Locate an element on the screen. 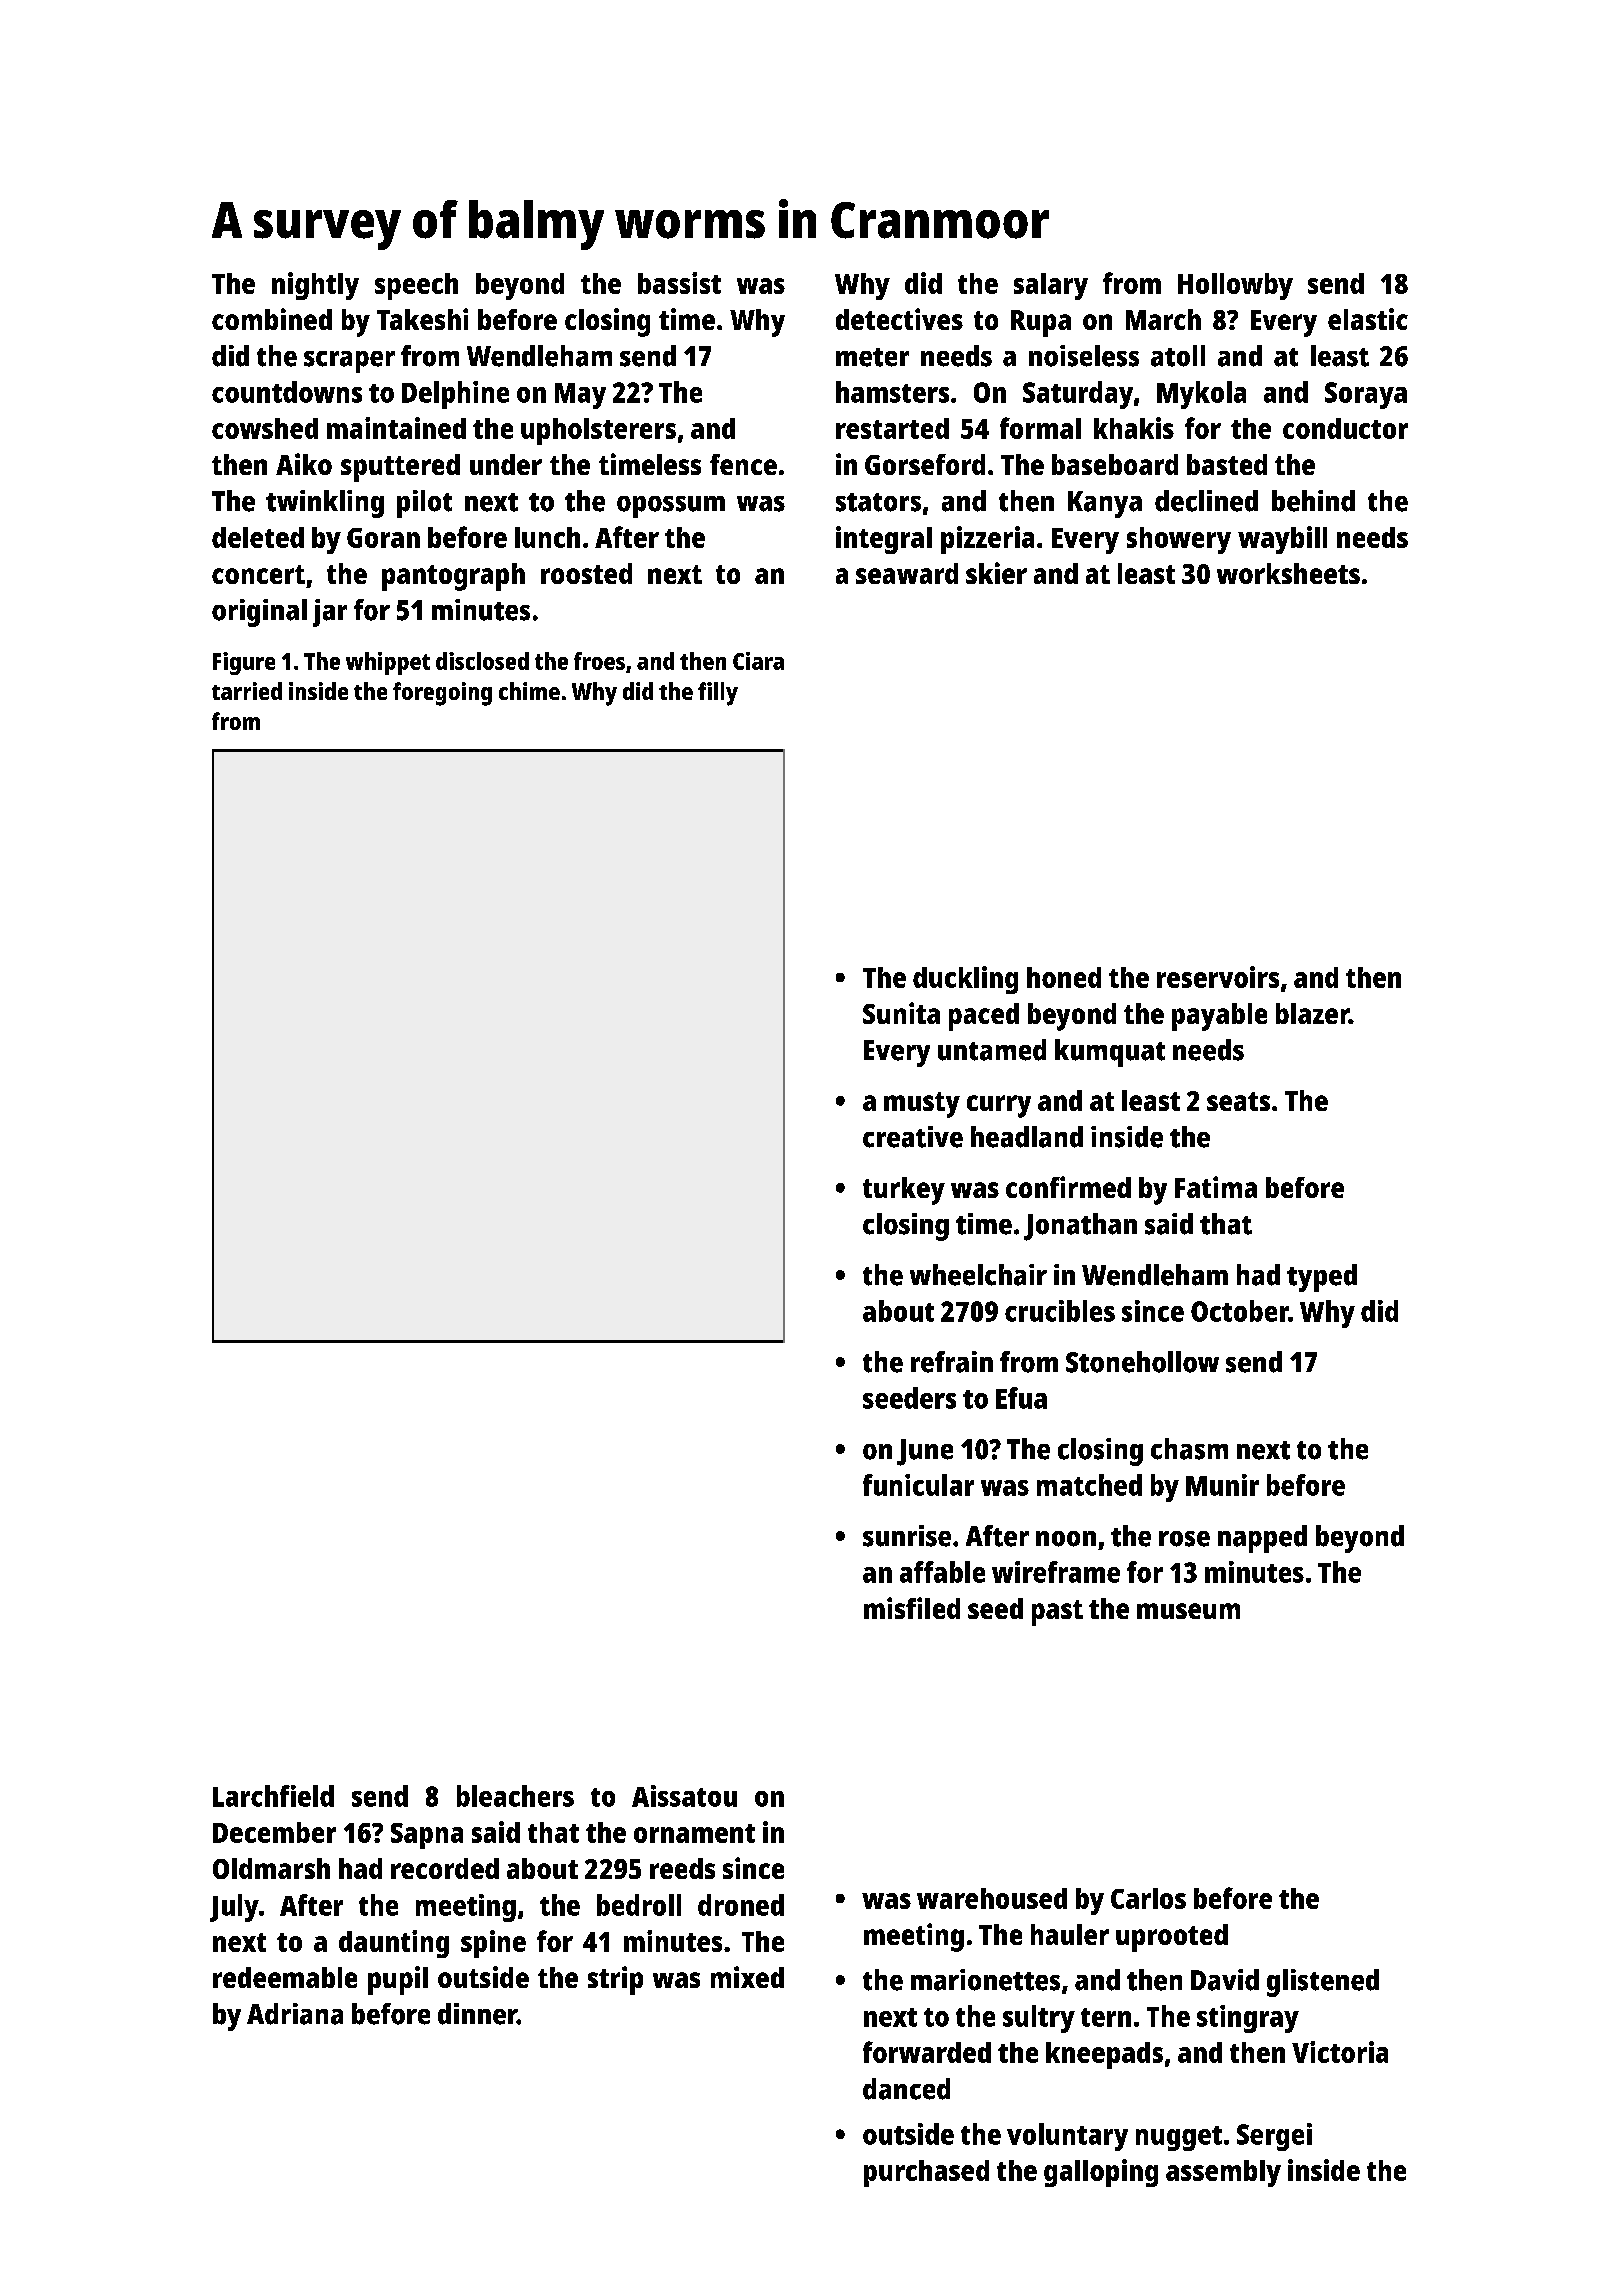  Aissatou is located at coordinates (684, 1796).
